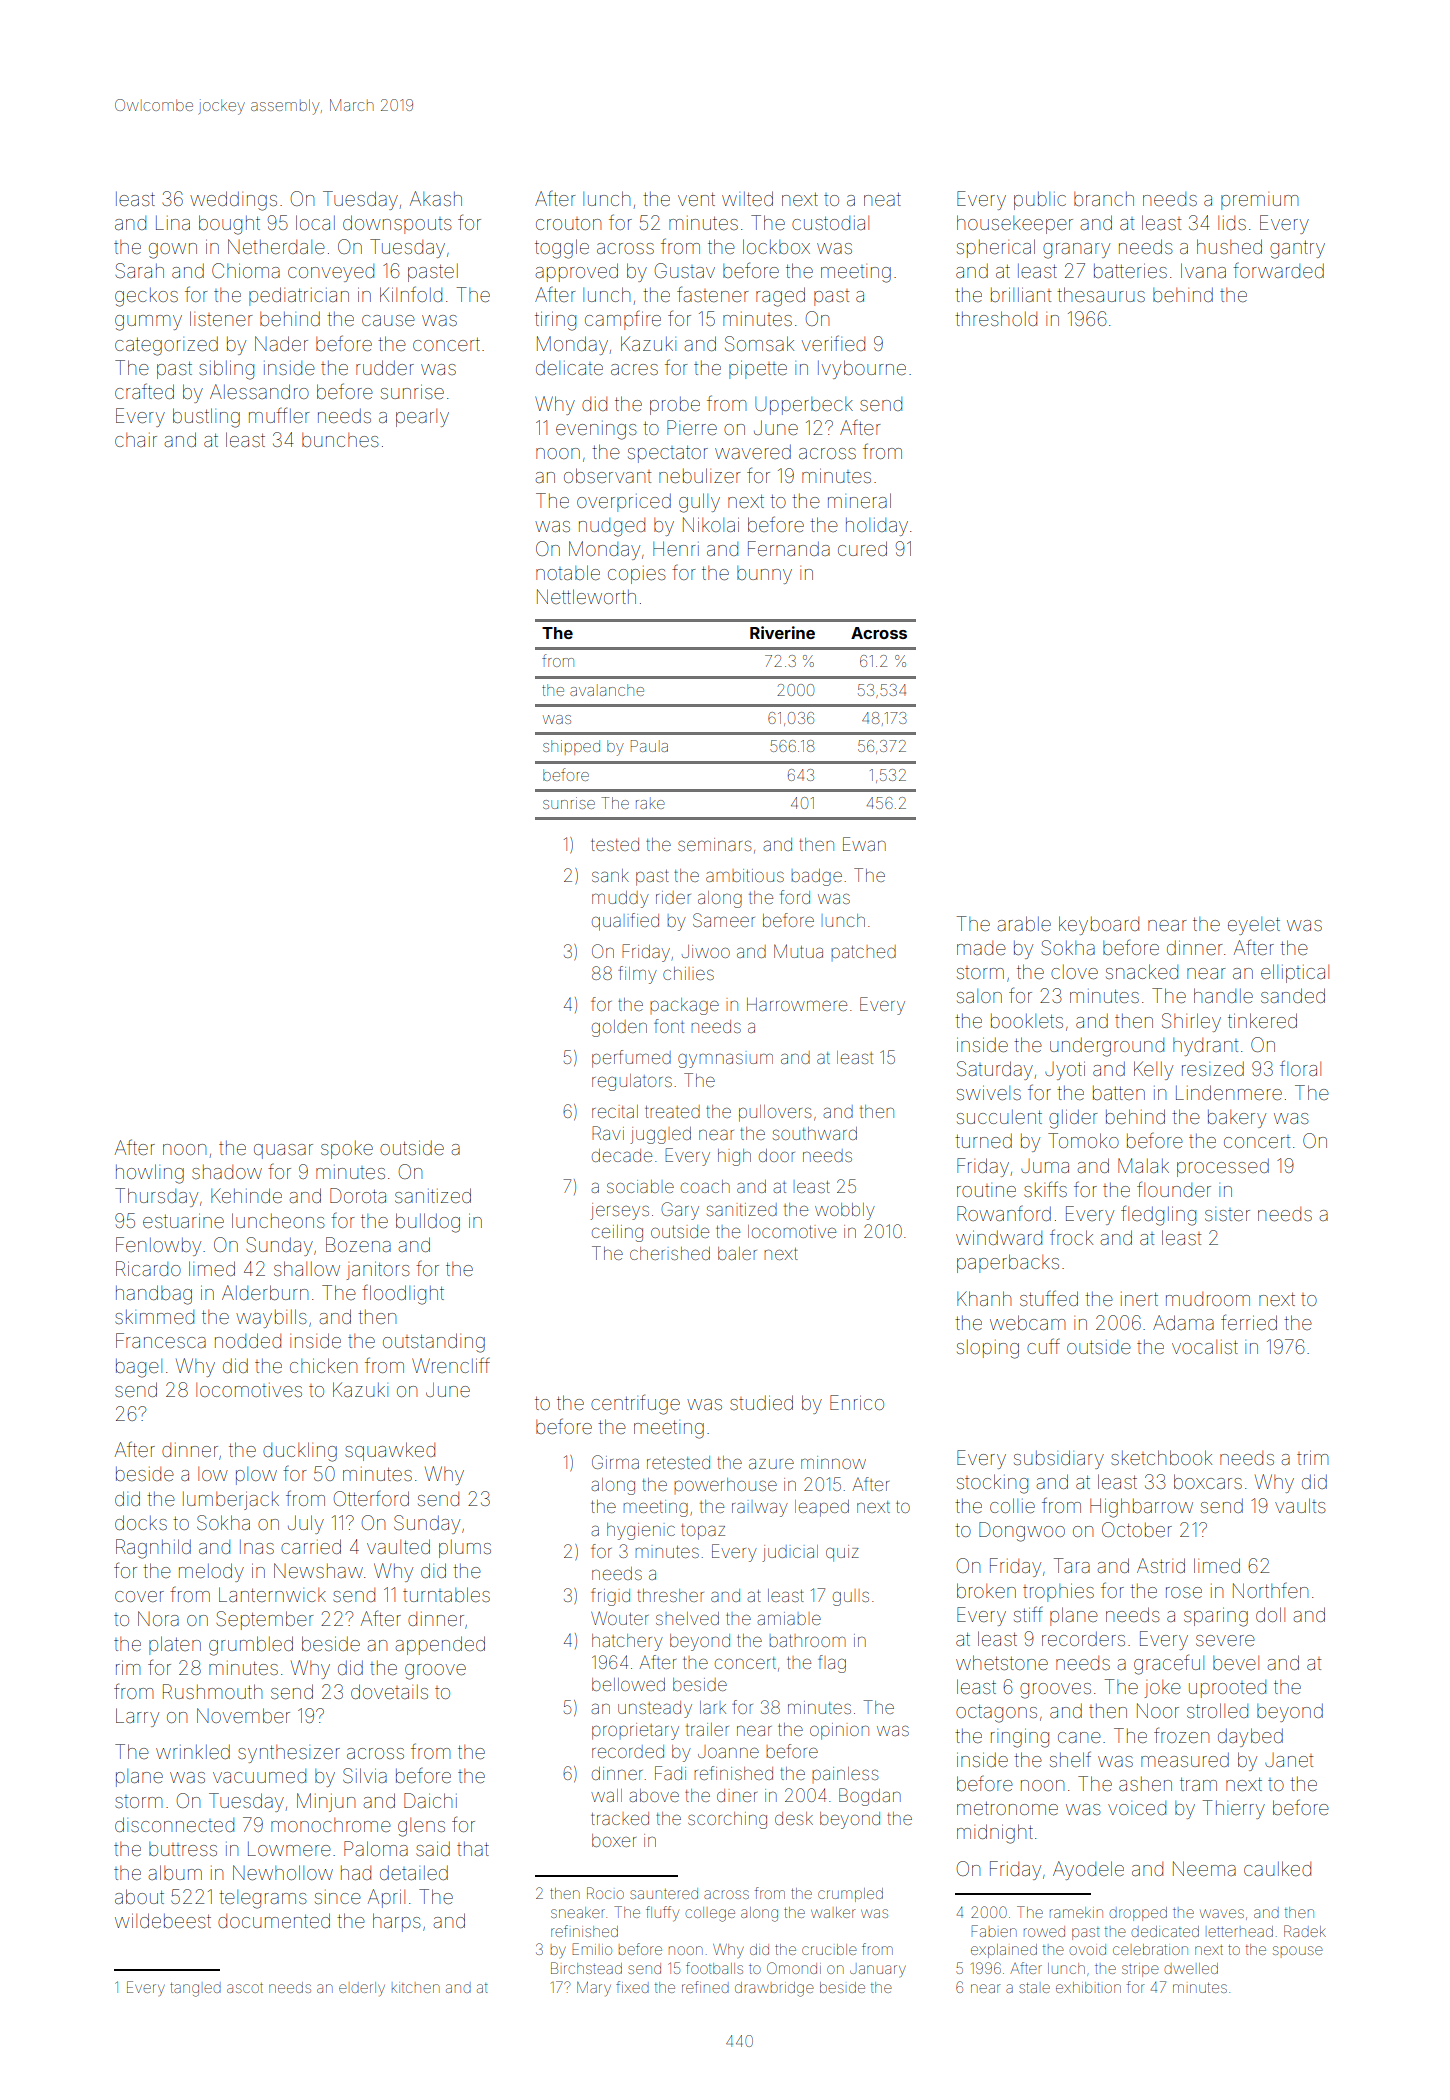 Image resolution: width=1450 pixels, height=2100 pixels. What do you see at coordinates (1205, 1347) in the document?
I see `vocalist` at bounding box center [1205, 1347].
